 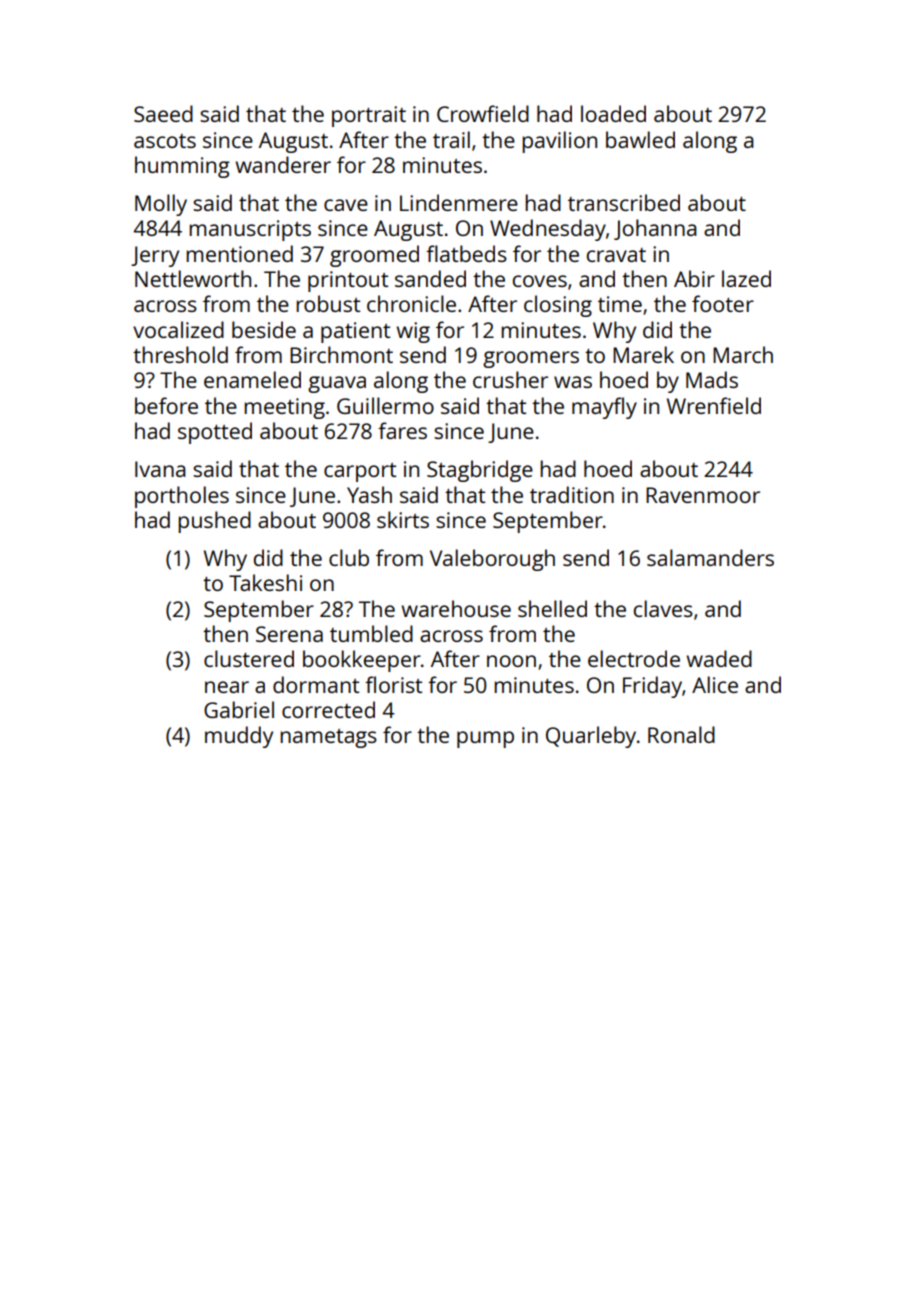 I want to click on Quarleby, so click(x=591, y=737).
